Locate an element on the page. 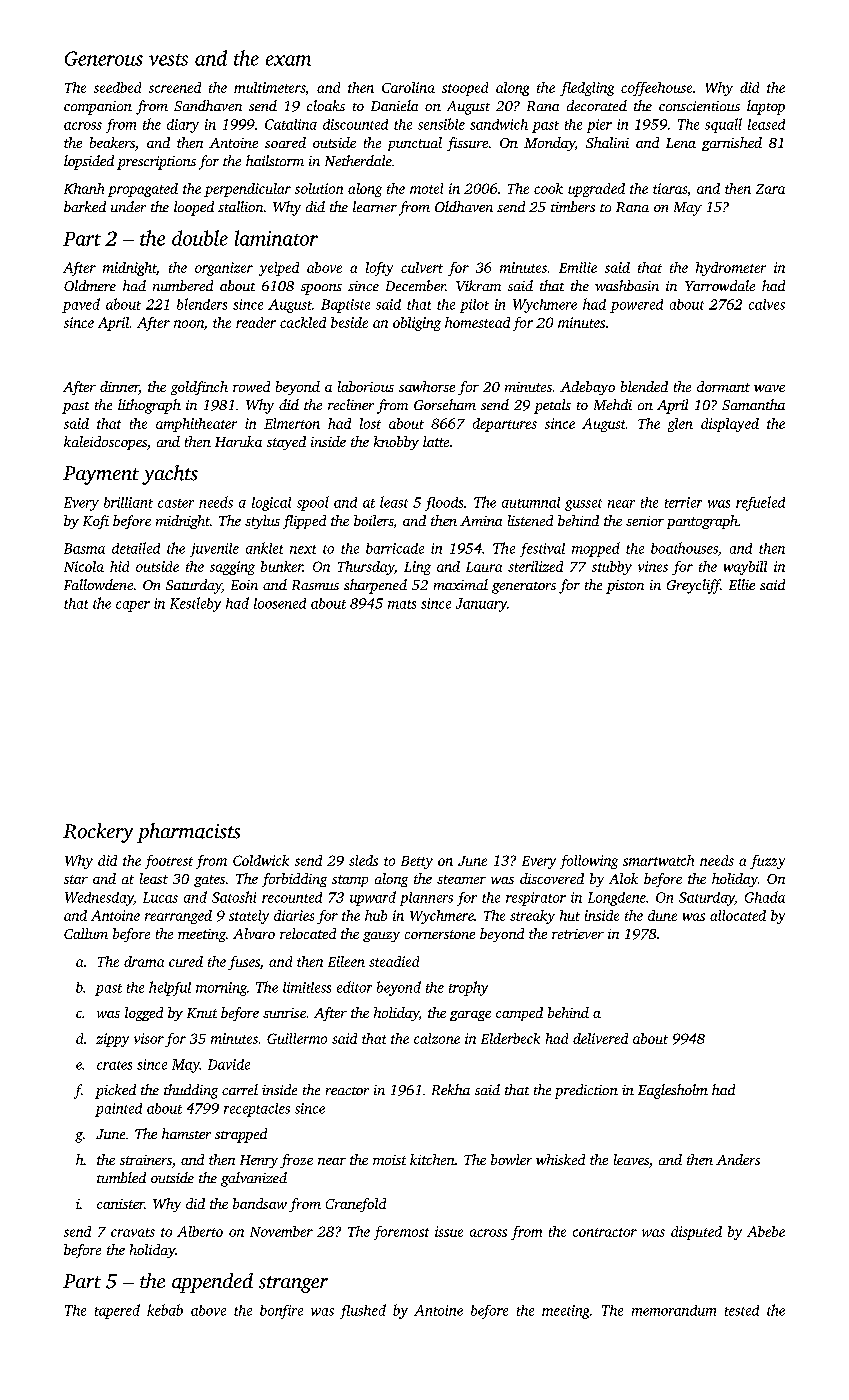 This image has width=849, height=1400. Emilie is located at coordinates (578, 267).
